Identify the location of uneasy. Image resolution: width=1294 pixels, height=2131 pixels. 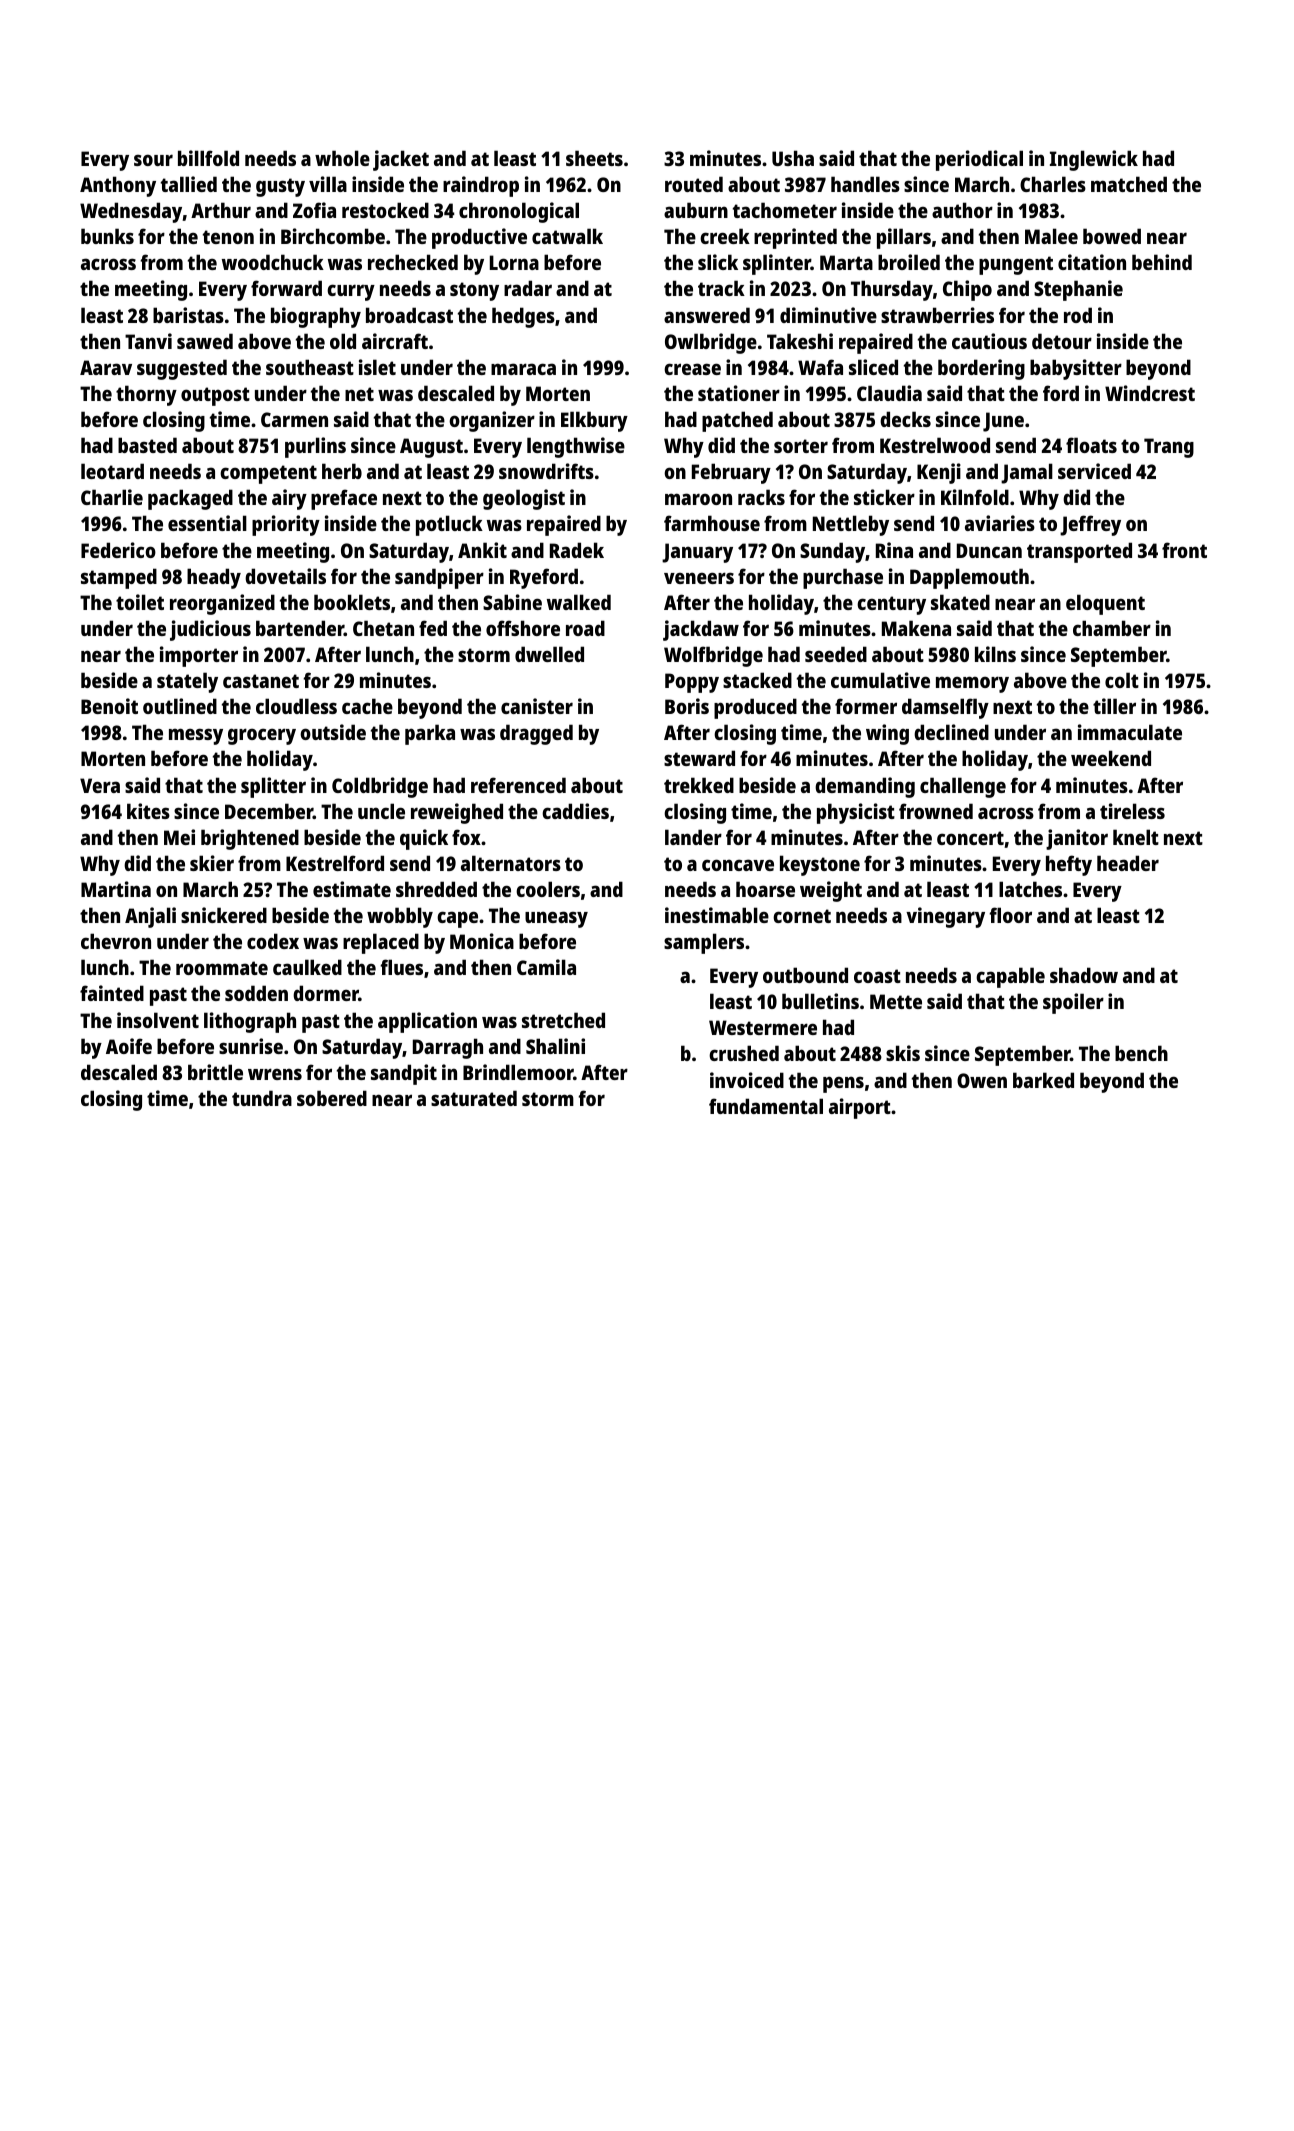
(556, 919).
